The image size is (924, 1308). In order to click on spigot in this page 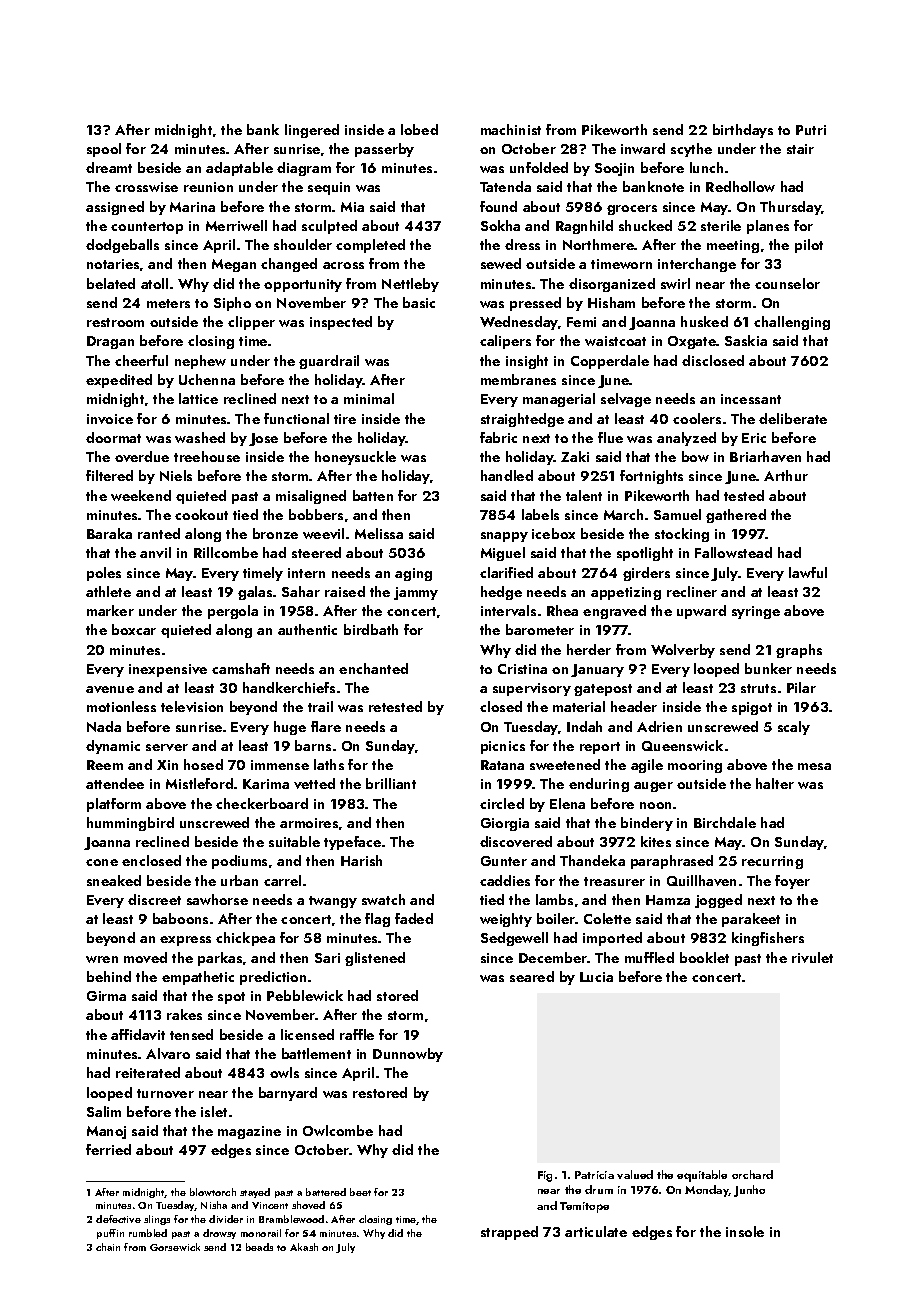, I will do `click(752, 708)`.
